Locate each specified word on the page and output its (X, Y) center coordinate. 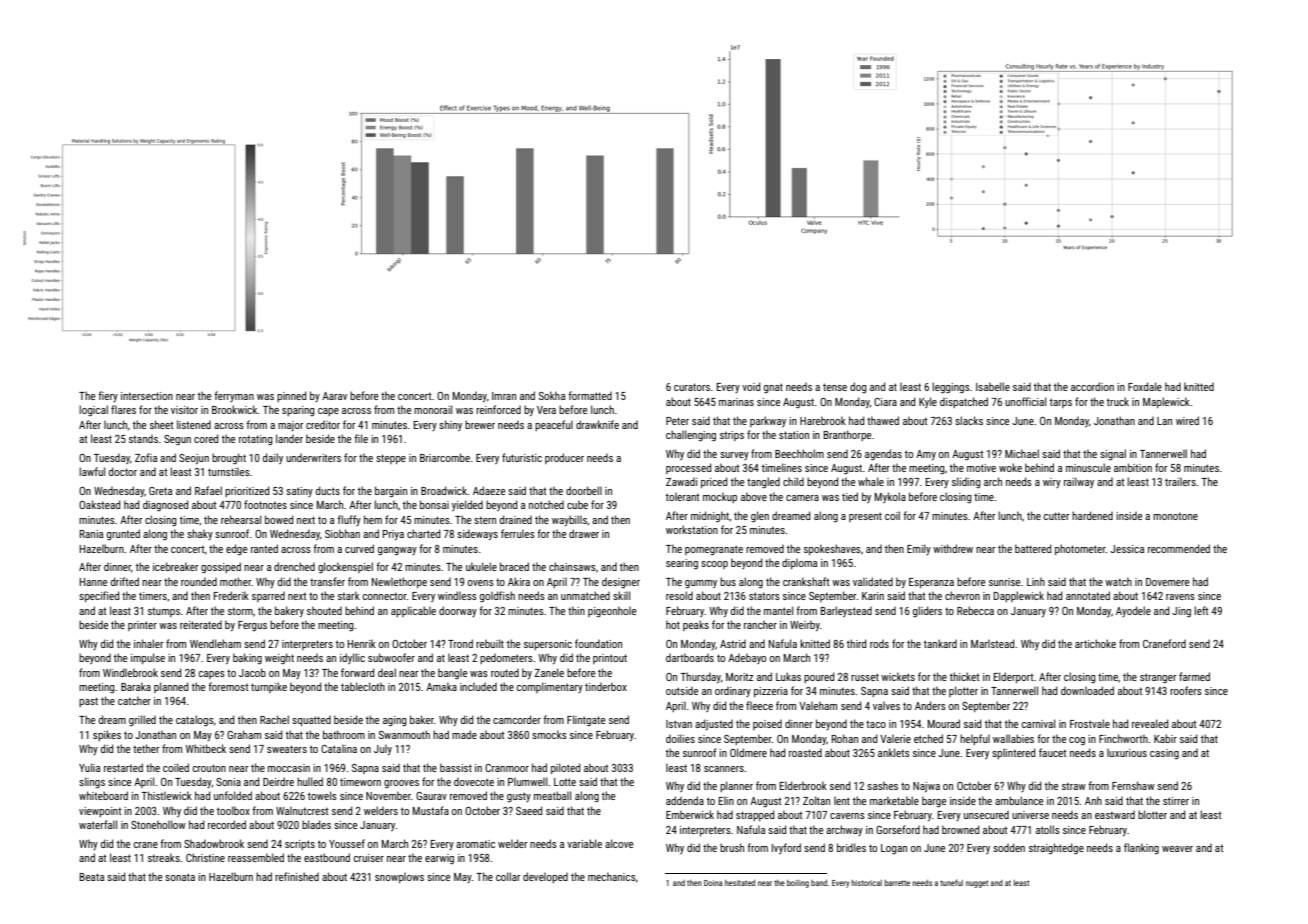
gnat (773, 388)
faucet (1052, 752)
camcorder (517, 719)
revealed (1150, 723)
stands (143, 439)
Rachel (274, 719)
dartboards (690, 657)
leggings (951, 388)
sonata (180, 877)
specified (99, 596)
